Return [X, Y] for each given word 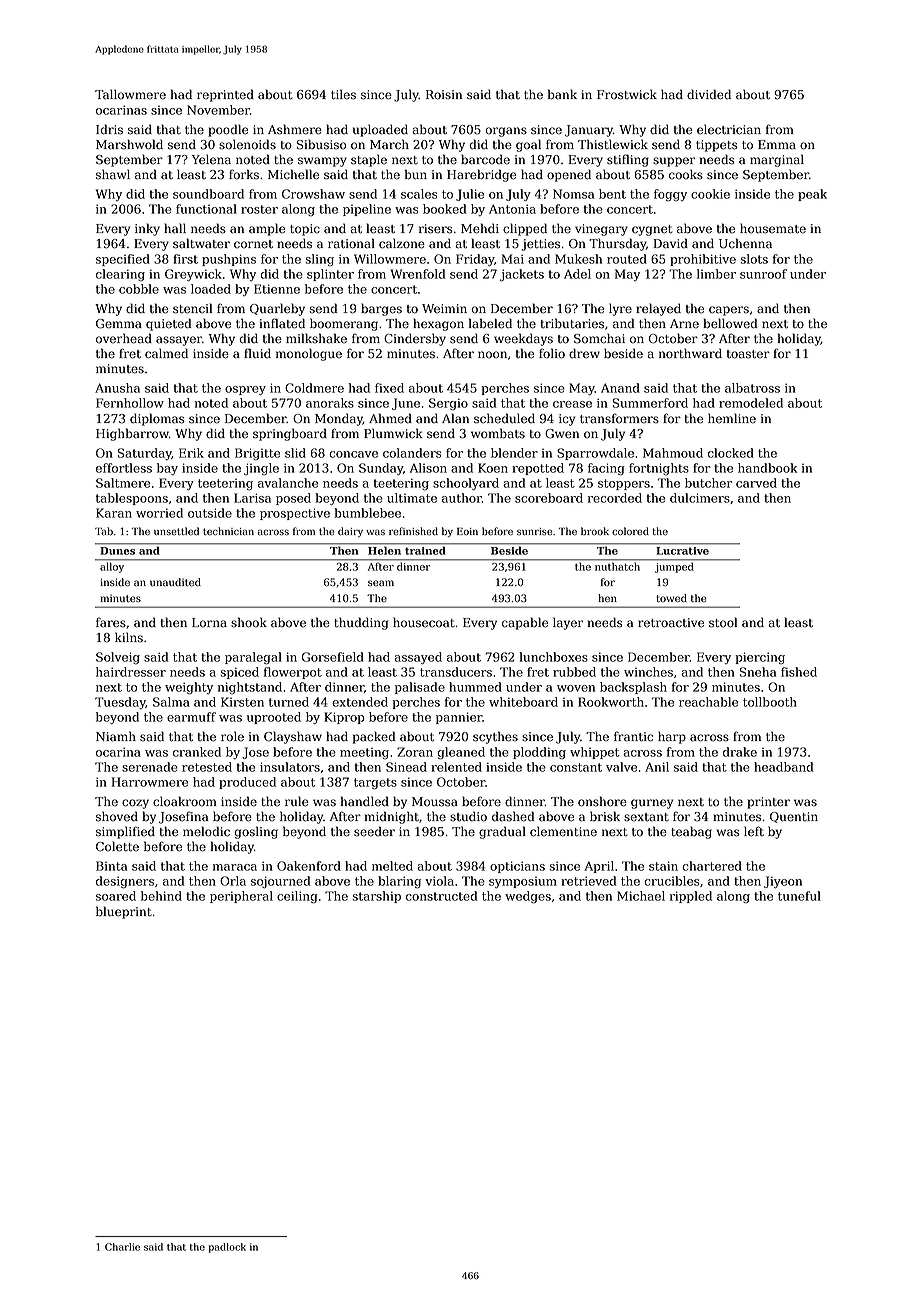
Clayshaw [293, 737]
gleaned [461, 753]
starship [376, 897]
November [218, 110]
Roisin [444, 95]
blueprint [124, 912]
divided [709, 94]
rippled [691, 897]
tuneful [799, 896]
